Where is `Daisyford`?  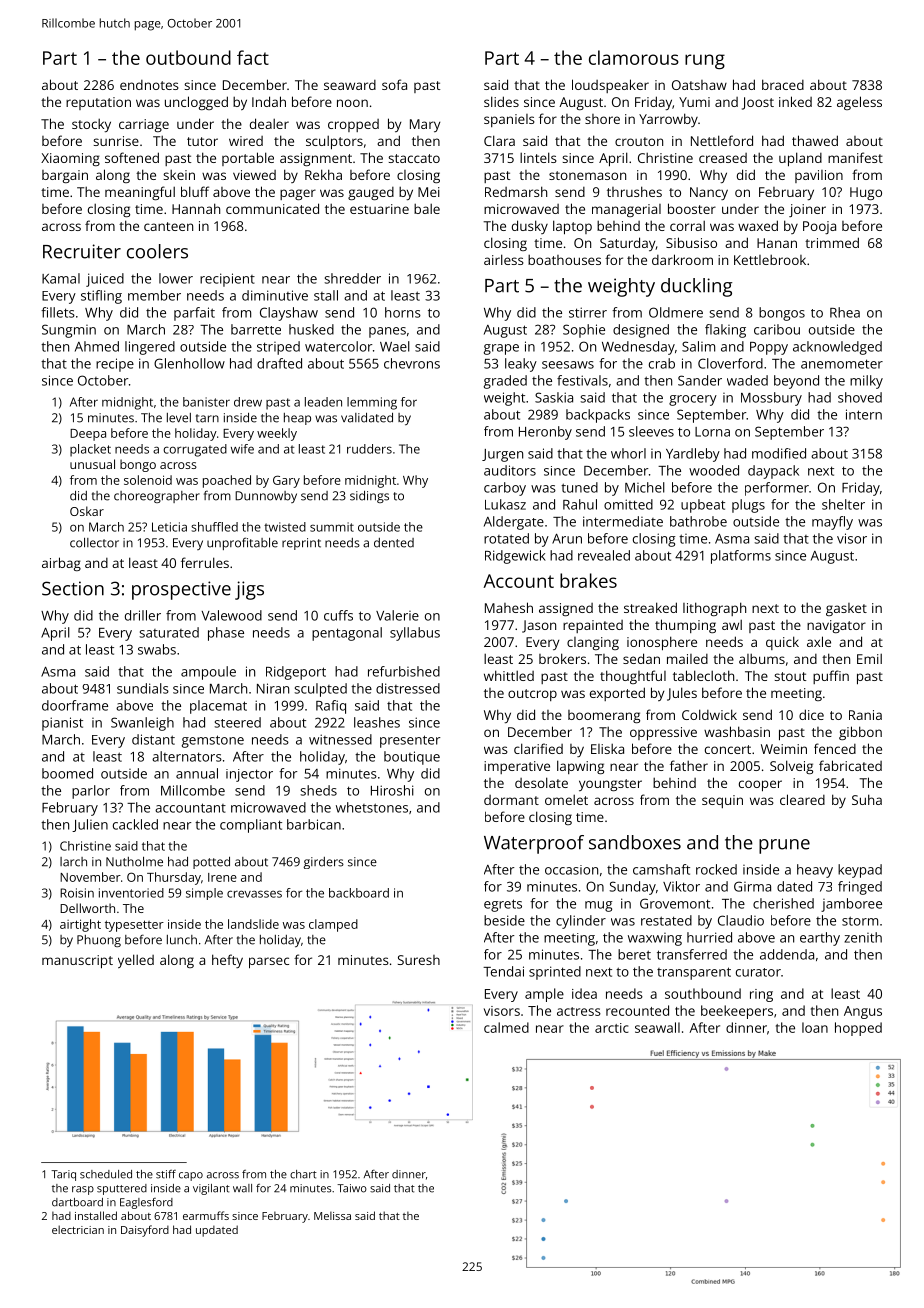
Daisyford is located at coordinates (145, 1231).
